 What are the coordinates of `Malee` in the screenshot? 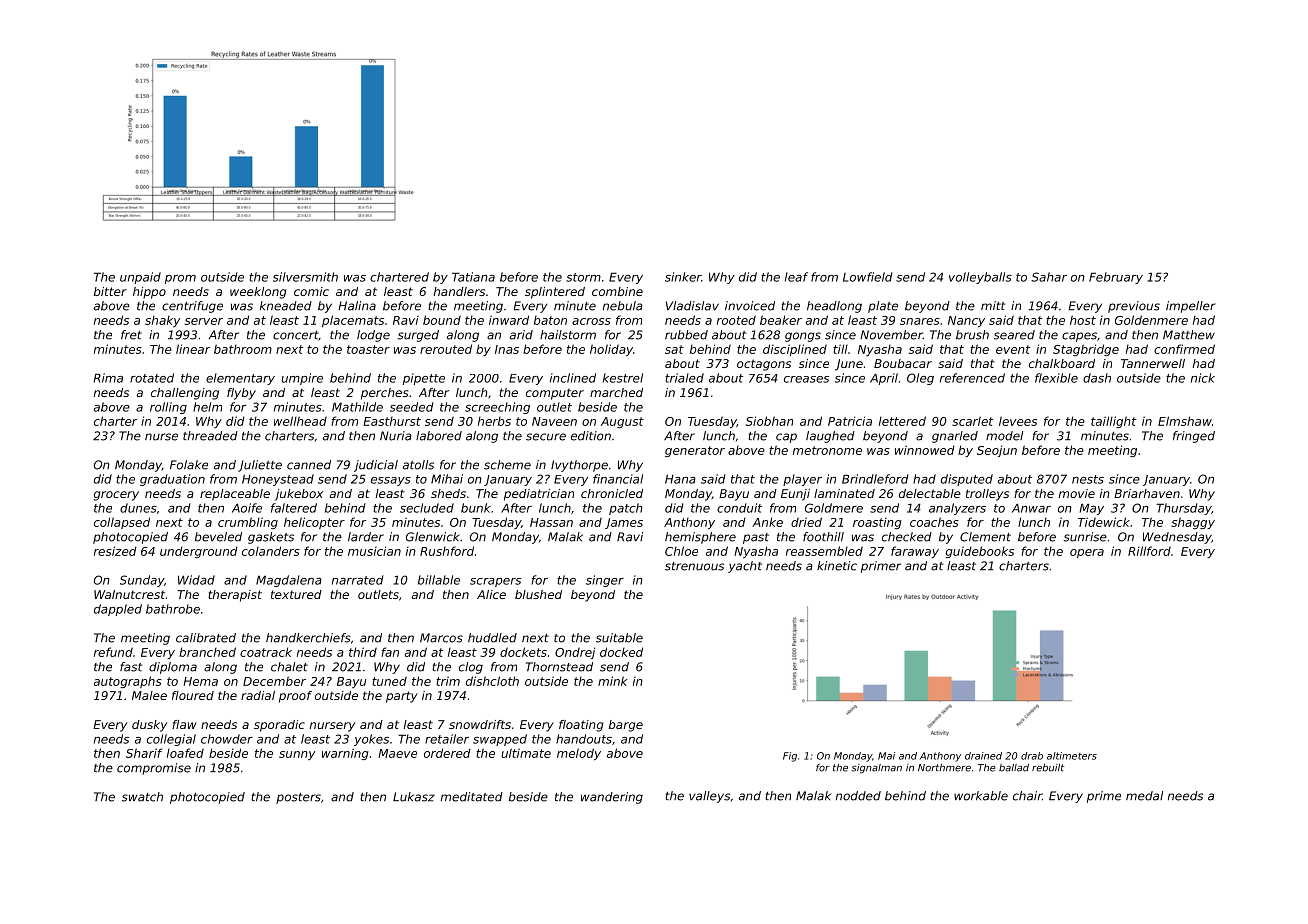 It's located at (149, 695).
